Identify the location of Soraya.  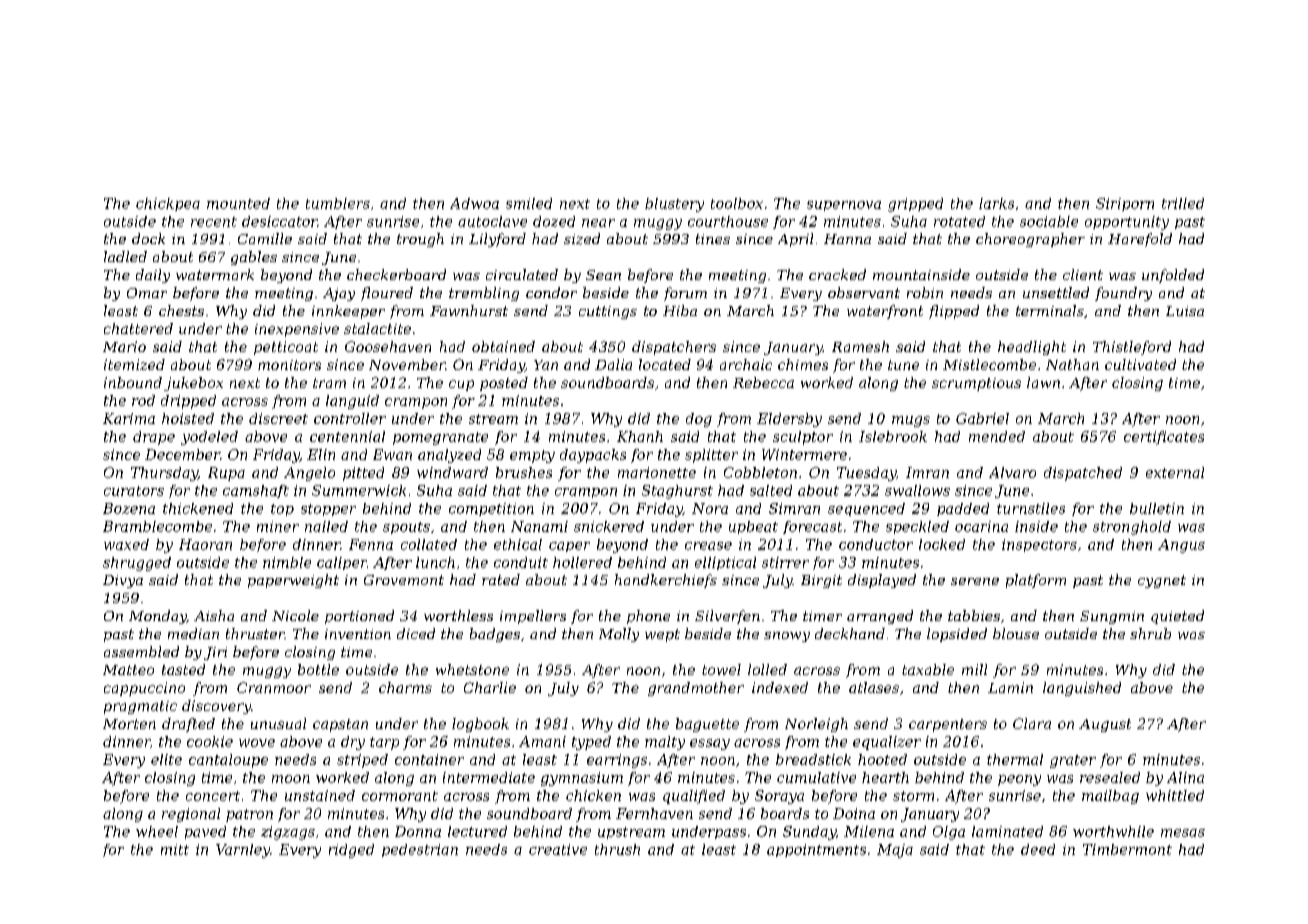
(779, 797).
